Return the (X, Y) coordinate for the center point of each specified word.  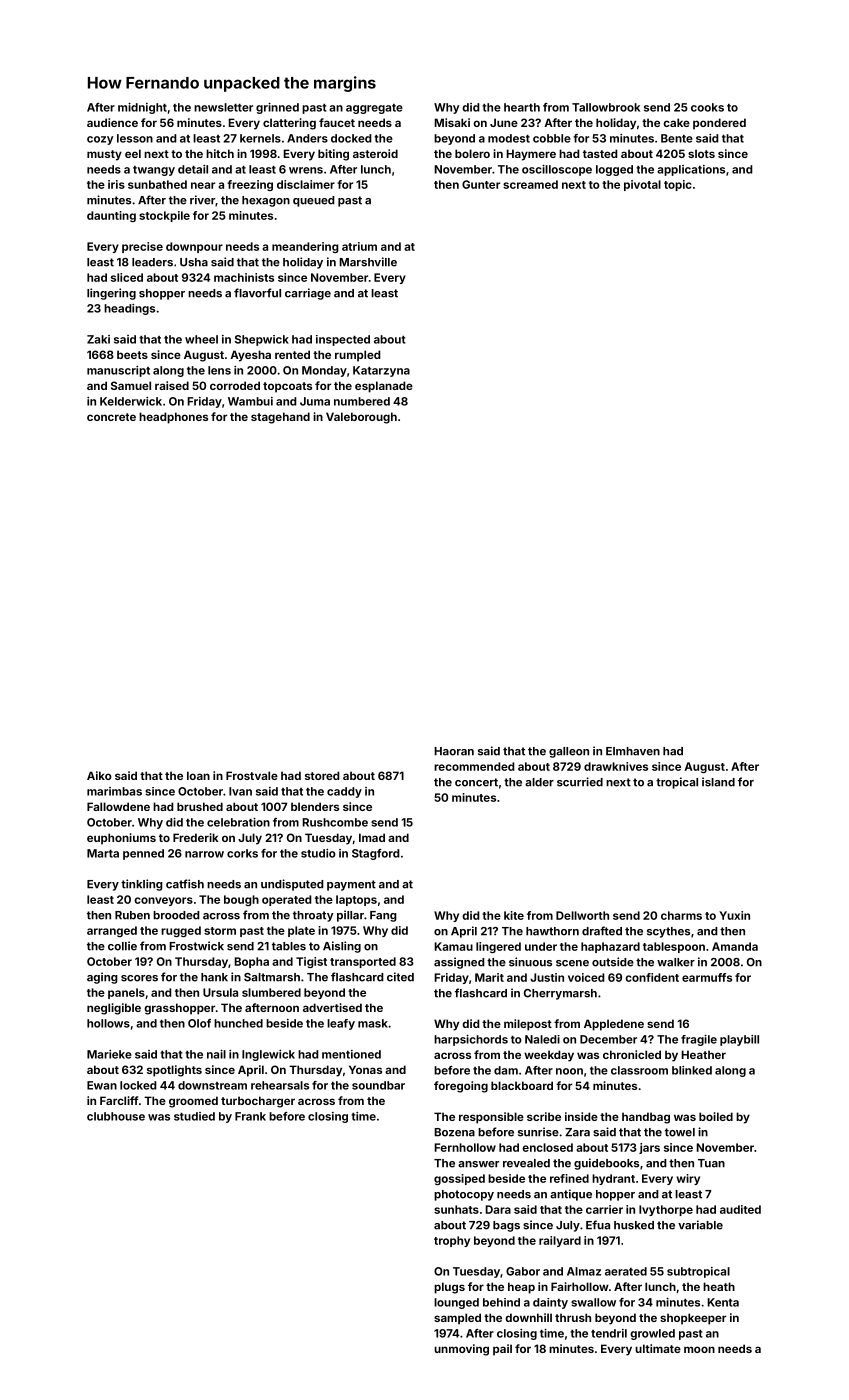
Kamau (453, 946)
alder (539, 782)
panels (126, 993)
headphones (173, 418)
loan (198, 775)
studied (194, 1116)
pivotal (642, 185)
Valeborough (361, 418)
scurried (580, 782)
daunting (111, 216)
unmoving (461, 1350)
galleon (569, 752)
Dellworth (582, 915)
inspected (343, 340)
